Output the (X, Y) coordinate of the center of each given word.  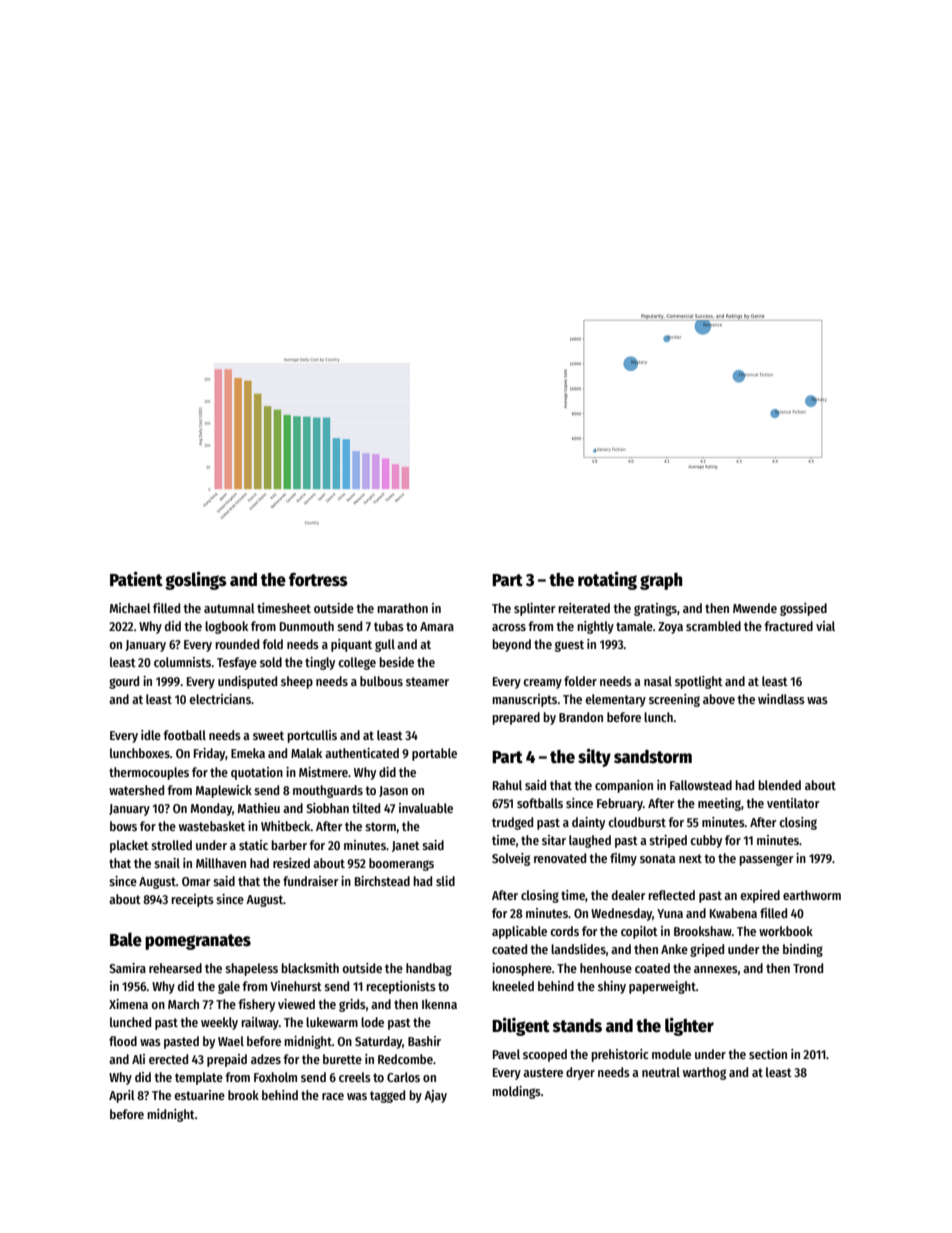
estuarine (199, 1095)
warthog (704, 1073)
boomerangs (401, 864)
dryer (580, 1073)
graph (661, 581)
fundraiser (311, 881)
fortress (318, 580)
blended (779, 785)
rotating (607, 580)
